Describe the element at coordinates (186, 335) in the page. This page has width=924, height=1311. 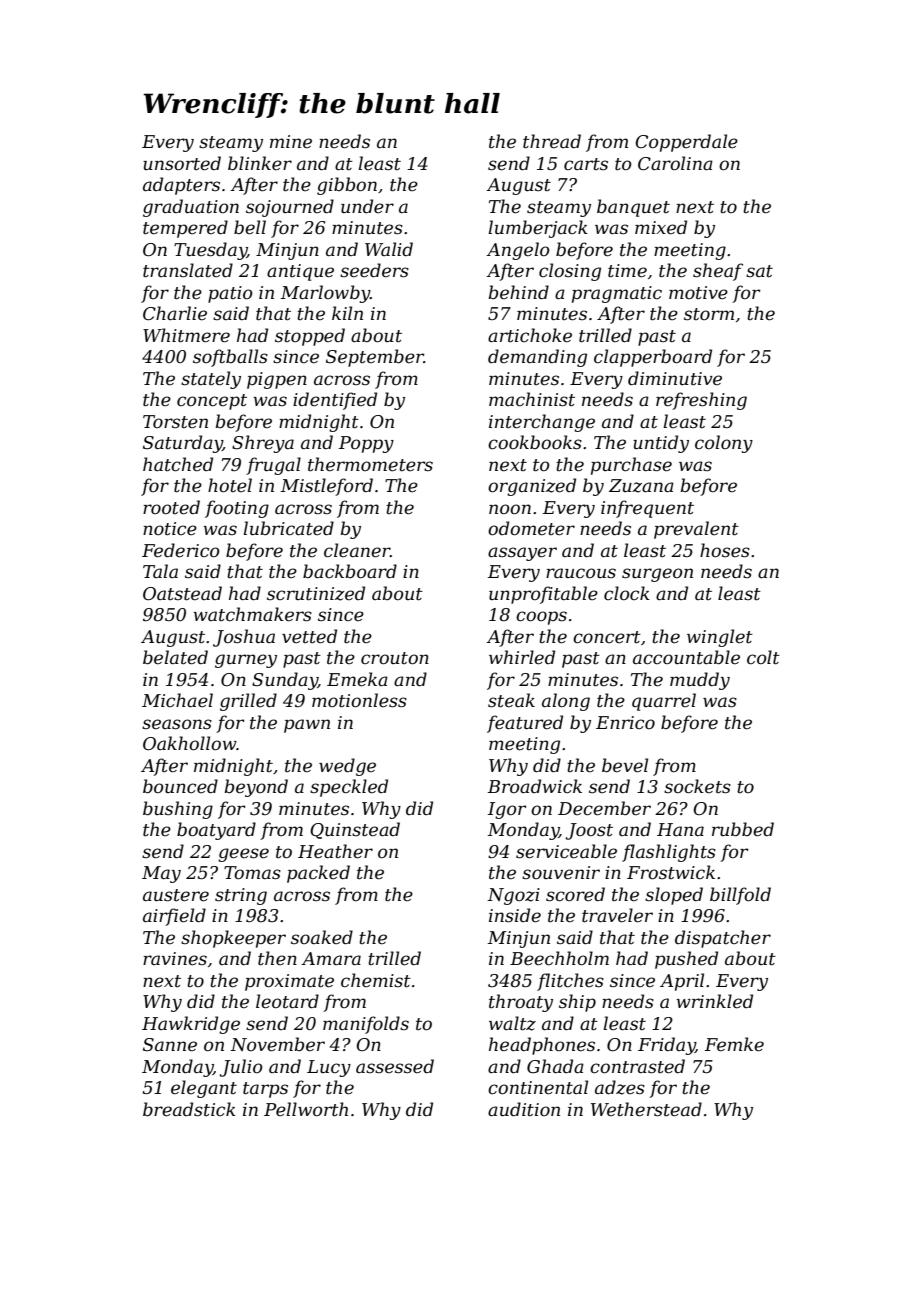
I see `Whitmere` at that location.
